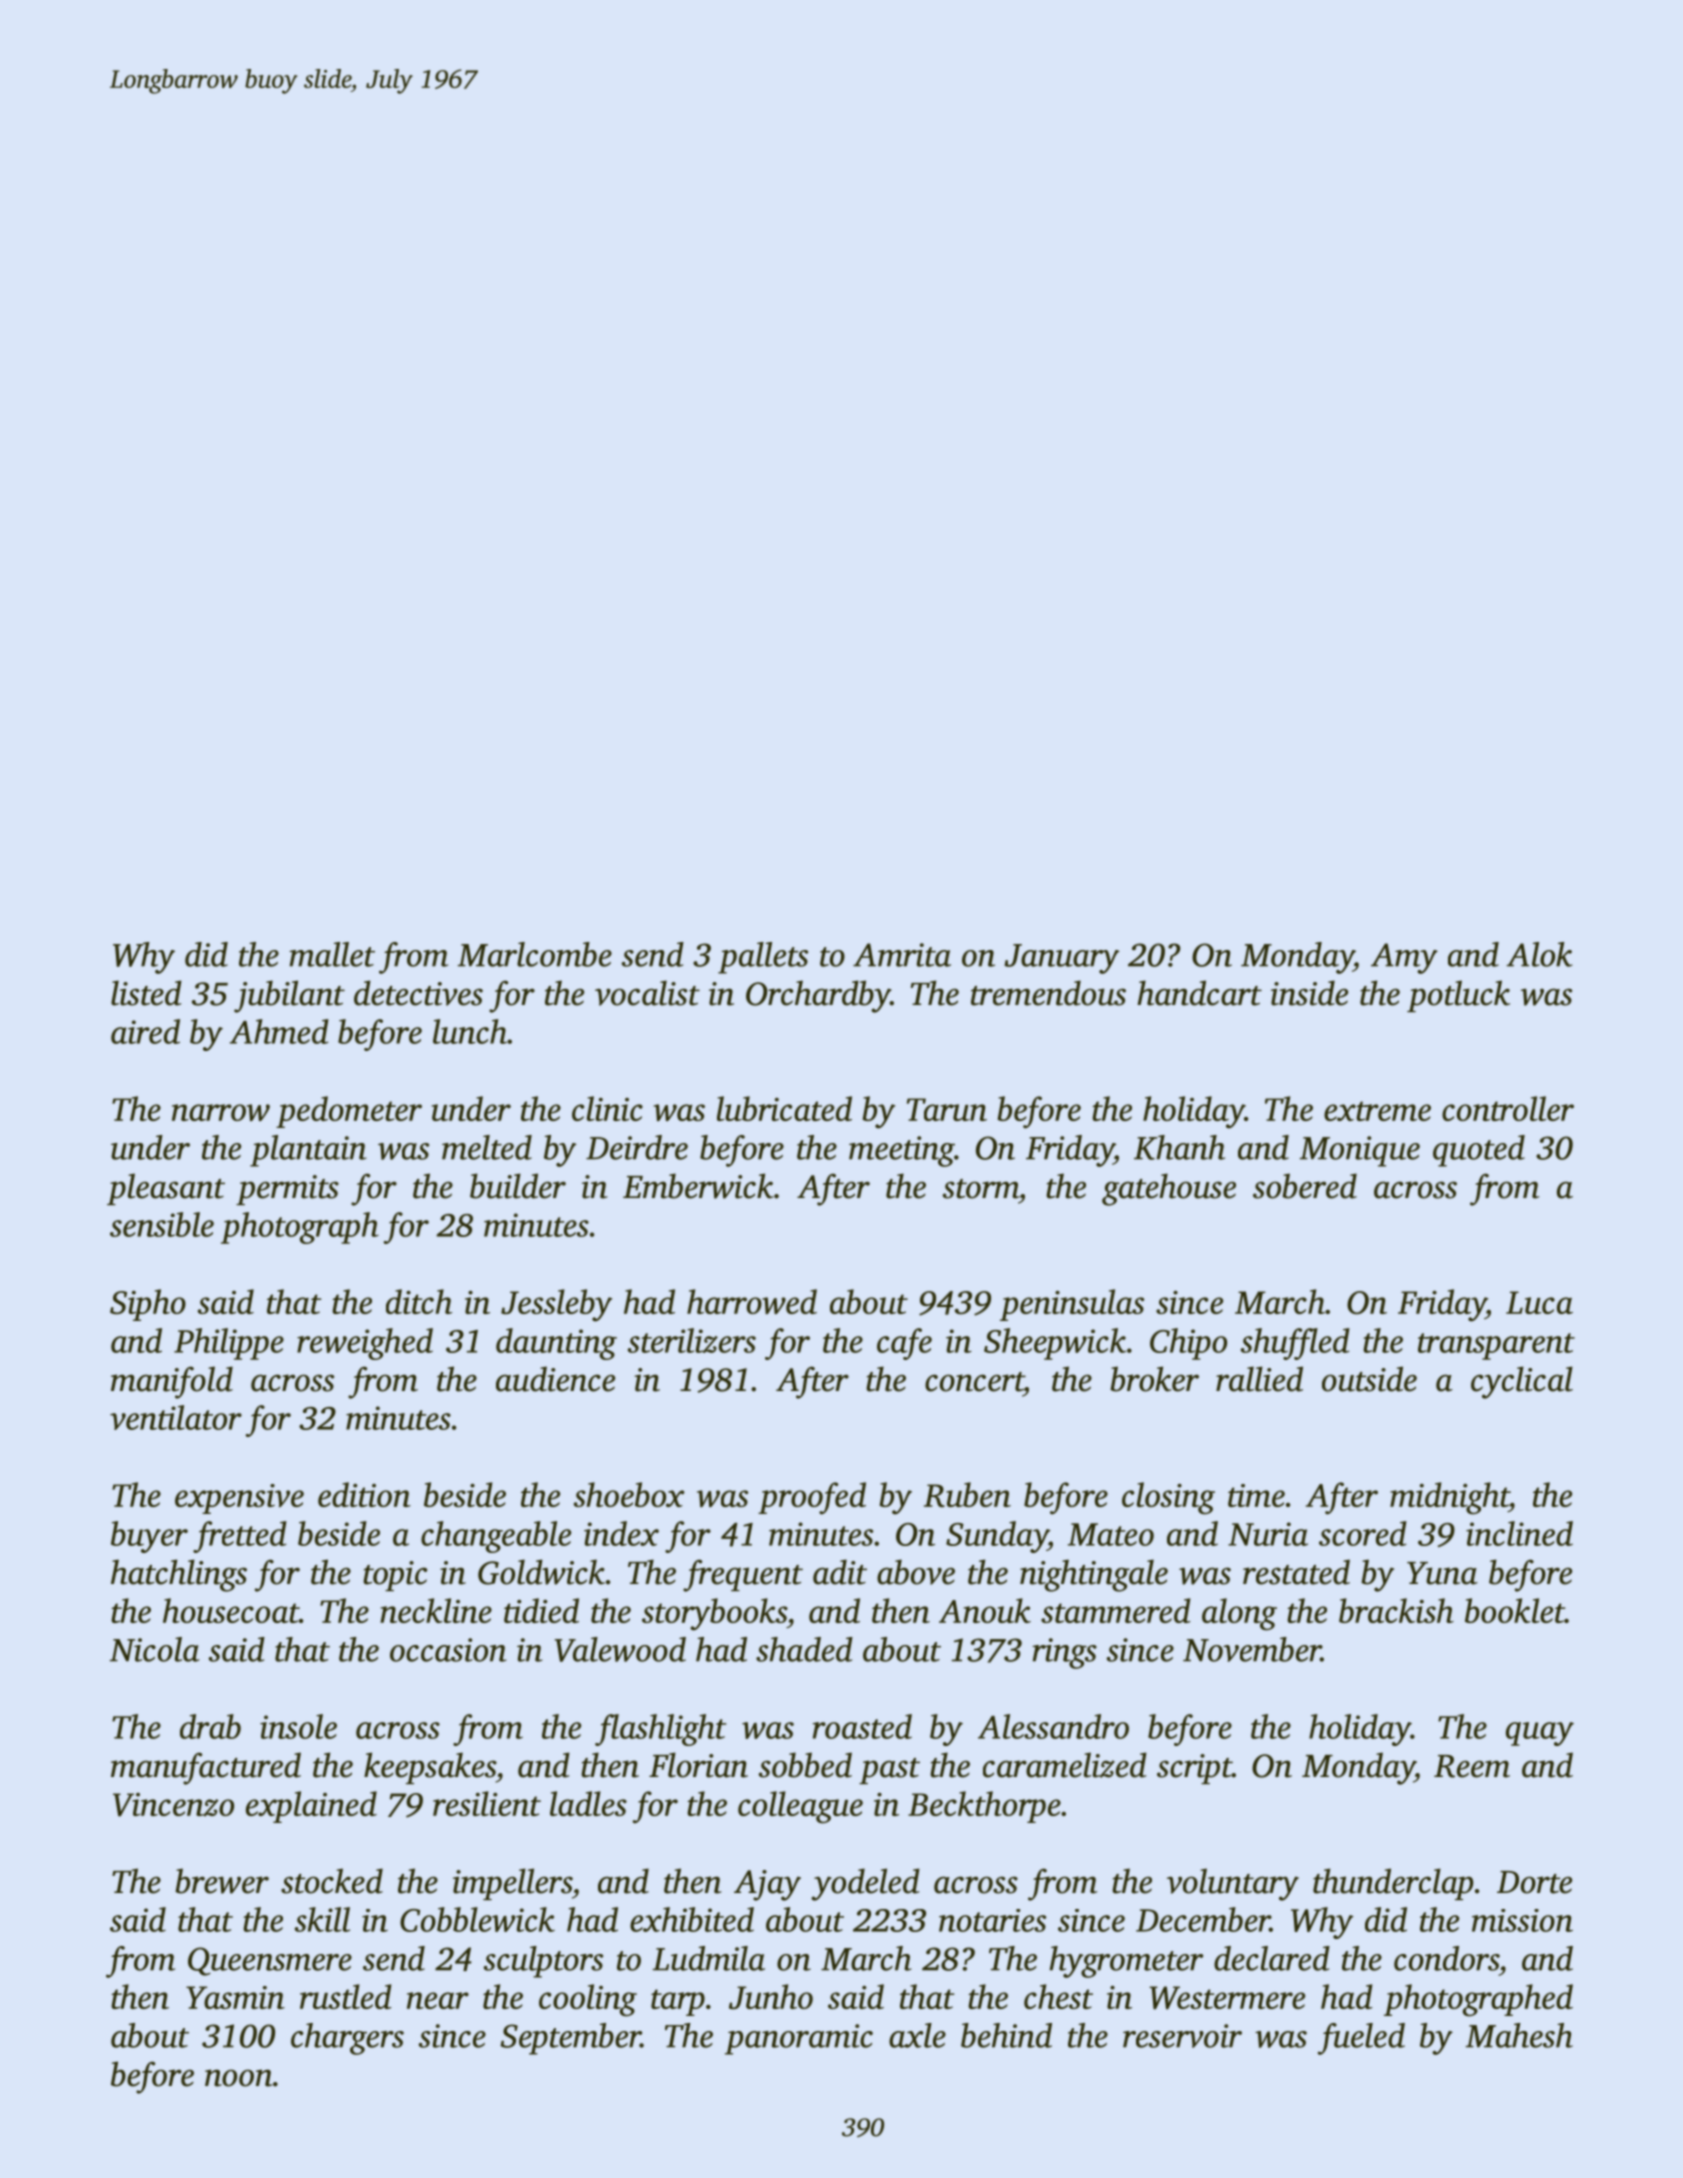 The width and height of the screenshot is (1683, 2178). What do you see at coordinates (349, 1112) in the screenshot?
I see `pedometer` at bounding box center [349, 1112].
